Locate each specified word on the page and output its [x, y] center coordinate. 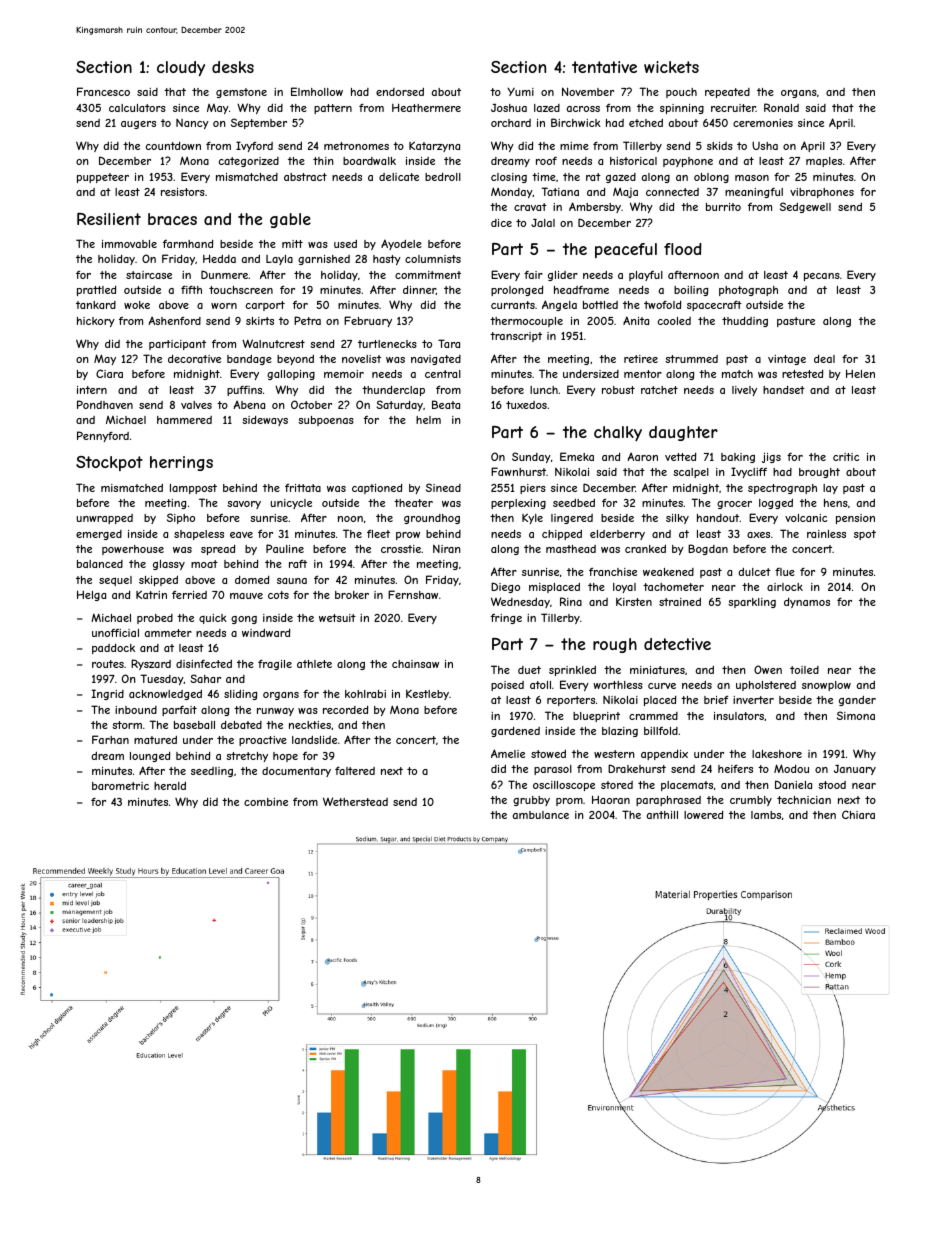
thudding [745, 322]
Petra [307, 320]
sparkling [752, 603]
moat [204, 564]
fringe [506, 619]
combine [266, 802]
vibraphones [822, 193]
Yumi [520, 92]
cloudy [181, 69]
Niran [447, 549]
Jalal [543, 223]
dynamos [807, 603]
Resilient [109, 219]
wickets [671, 67]
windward [266, 633]
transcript [516, 337]
